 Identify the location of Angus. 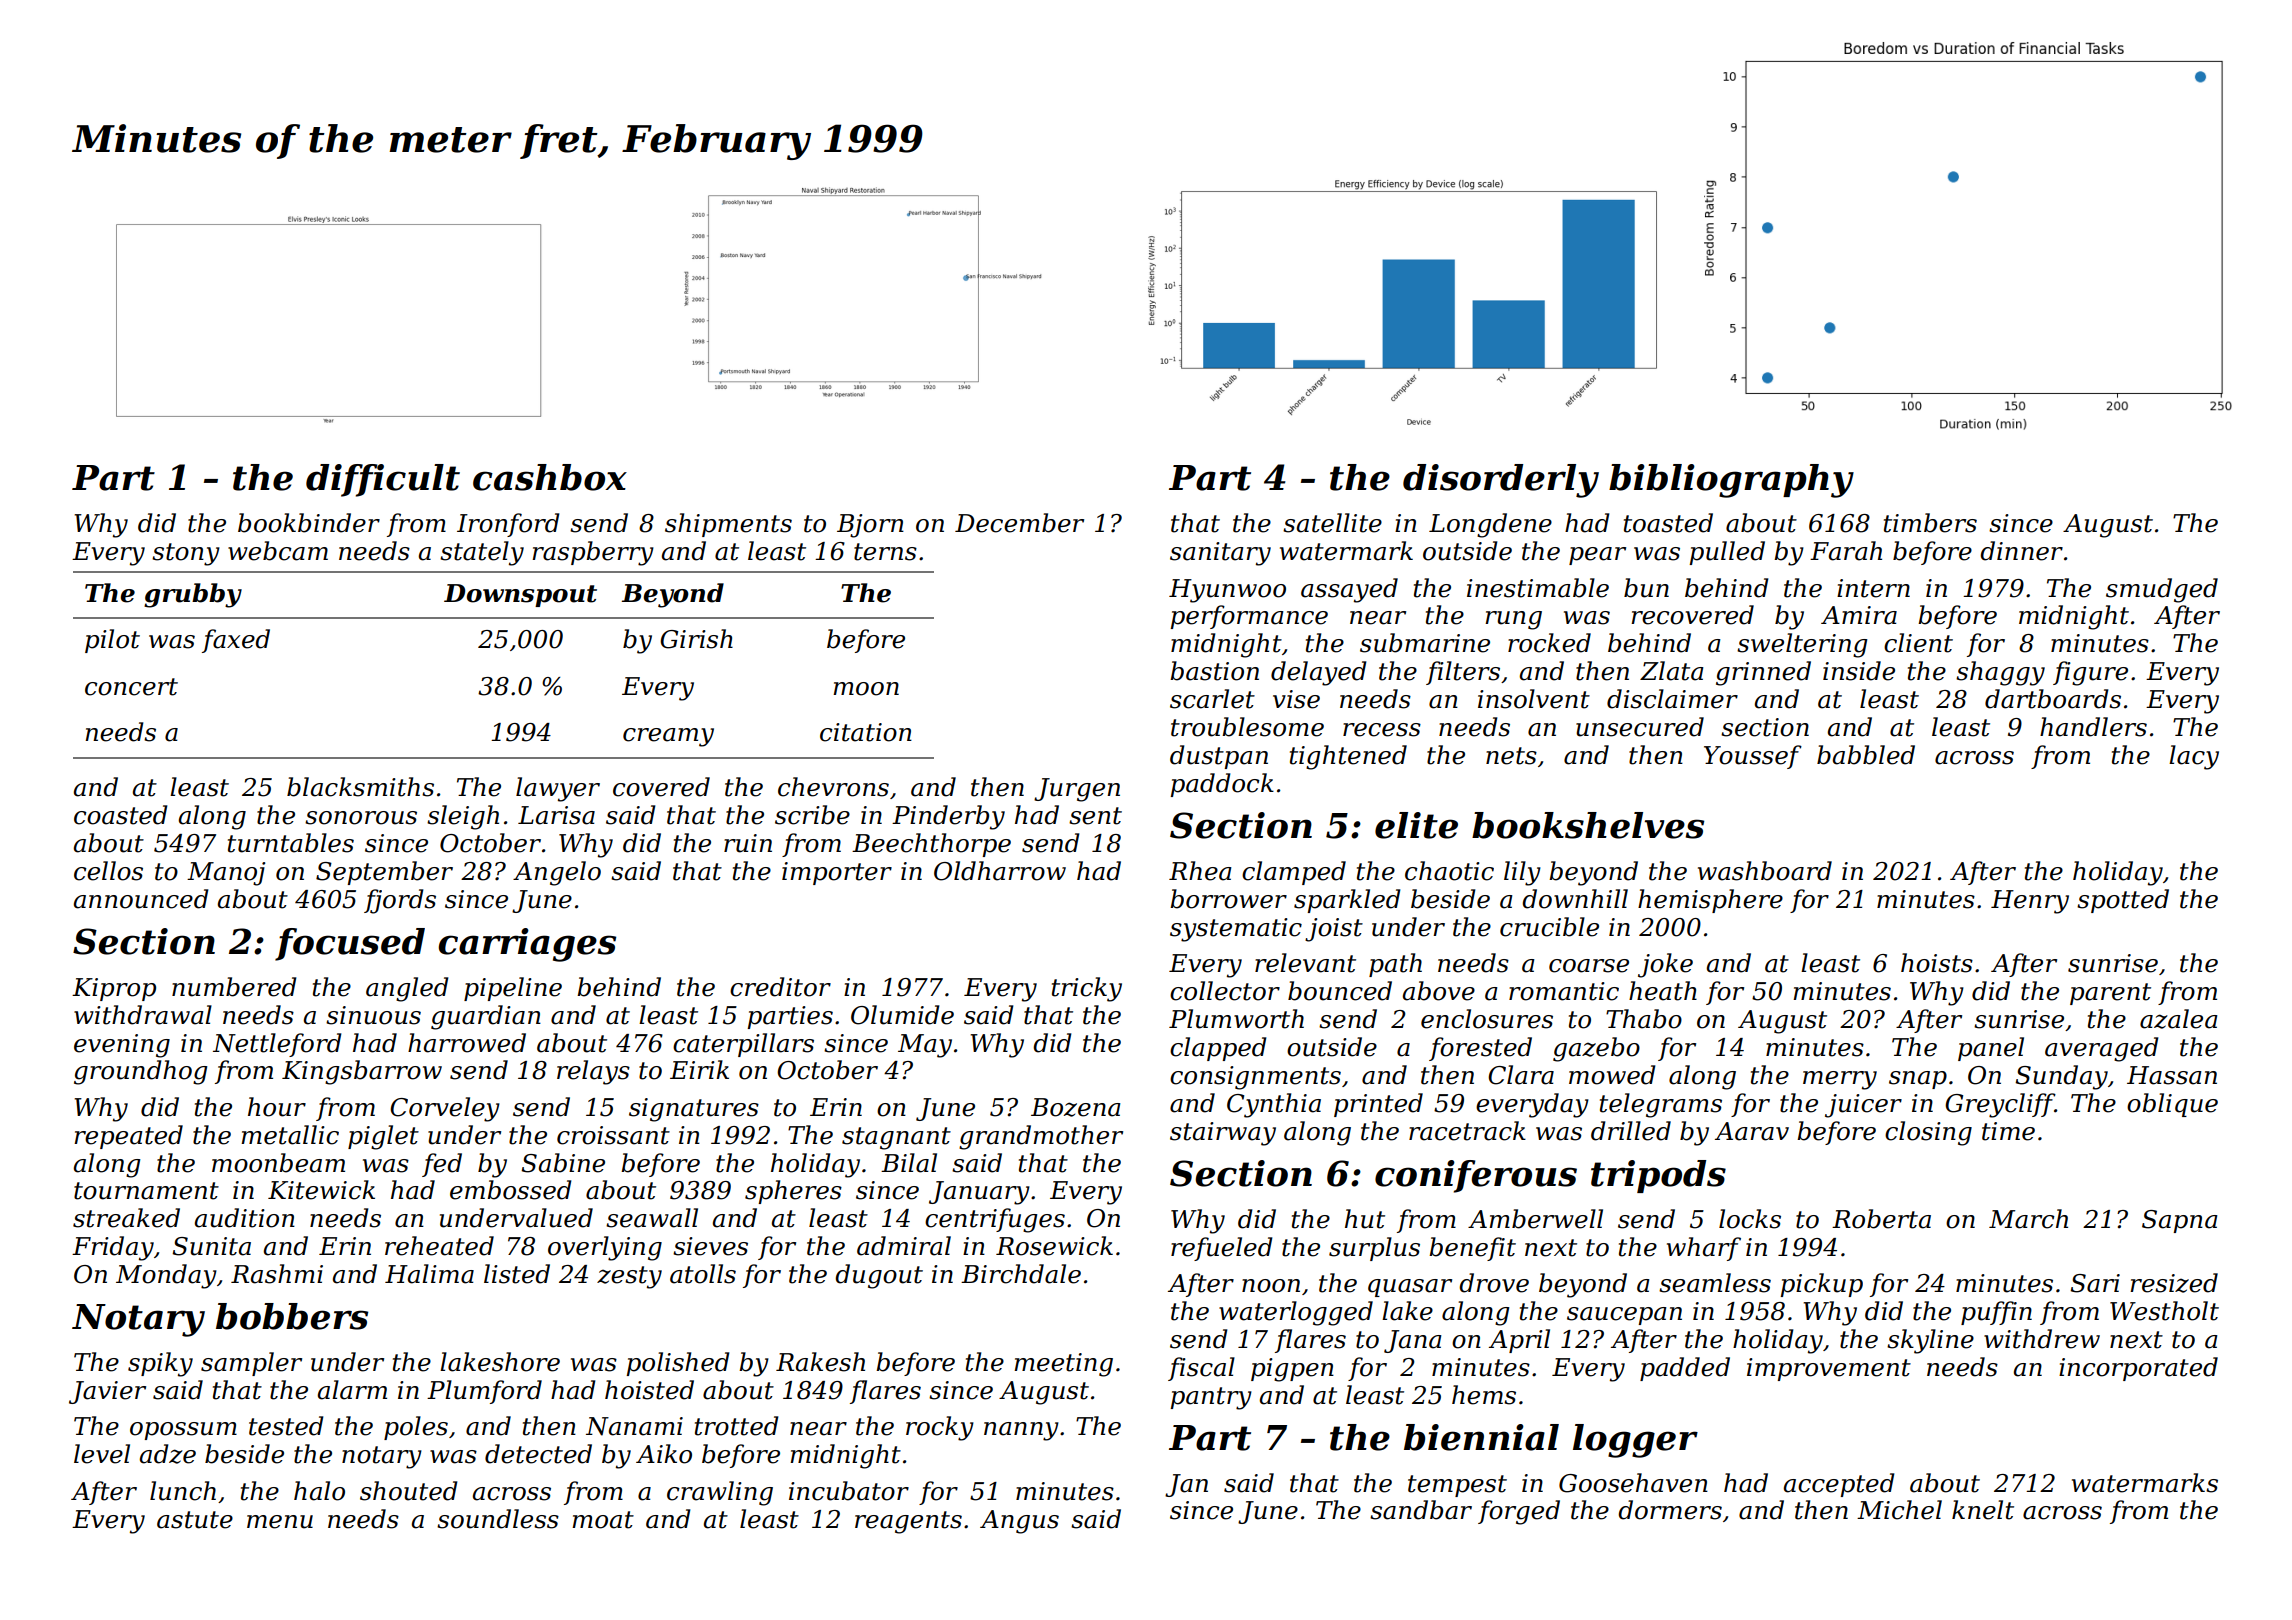
(1019, 1522).
